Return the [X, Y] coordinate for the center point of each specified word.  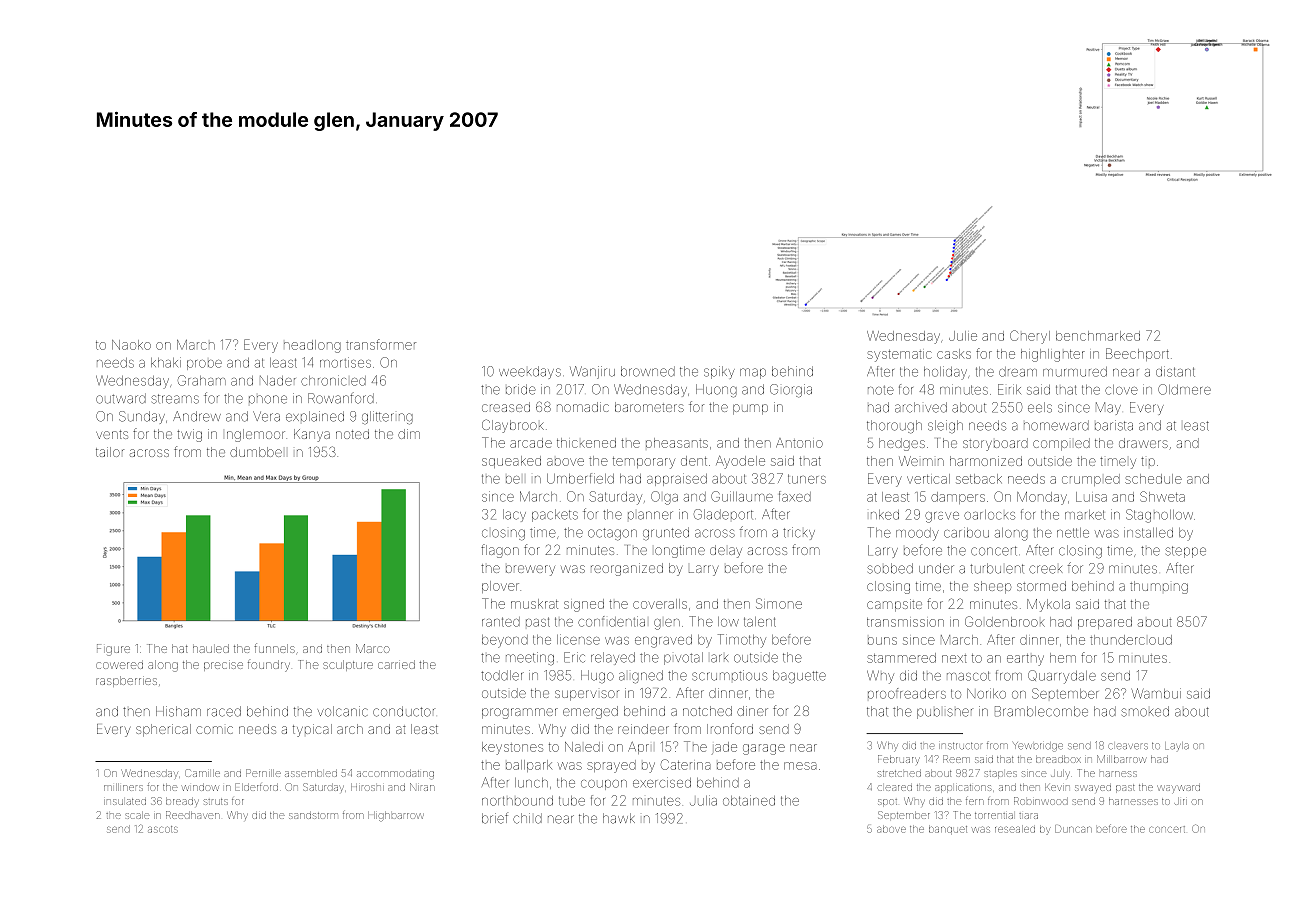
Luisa [1091, 497]
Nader [278, 381]
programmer [520, 713]
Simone [779, 603]
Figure [113, 650]
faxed [795, 496]
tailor [110, 452]
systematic [899, 356]
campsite [894, 605]
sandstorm [313, 815]
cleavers [1128, 746]
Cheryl [1030, 337]
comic [214, 730]
